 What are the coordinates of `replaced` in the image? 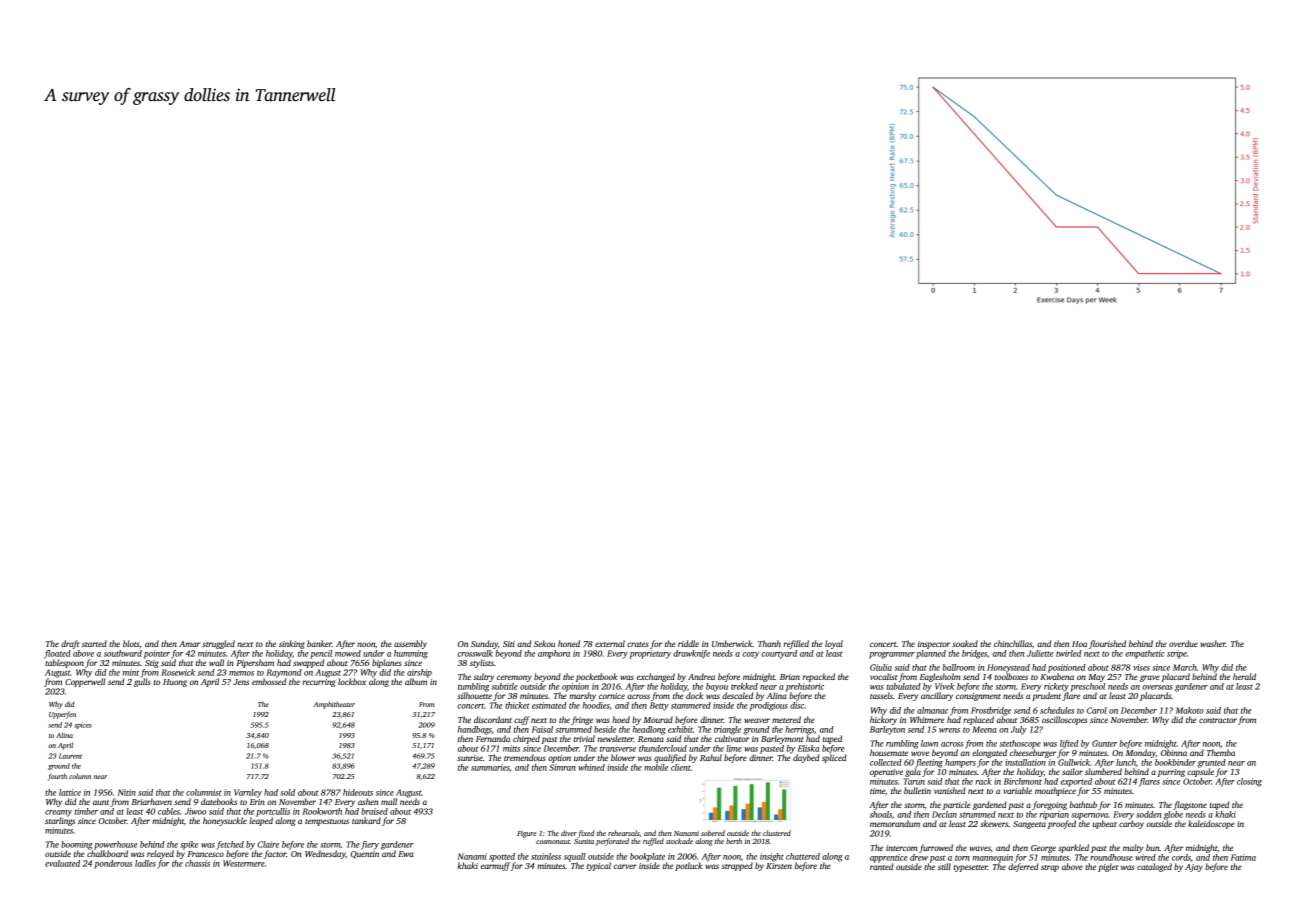 It's located at (978, 720).
